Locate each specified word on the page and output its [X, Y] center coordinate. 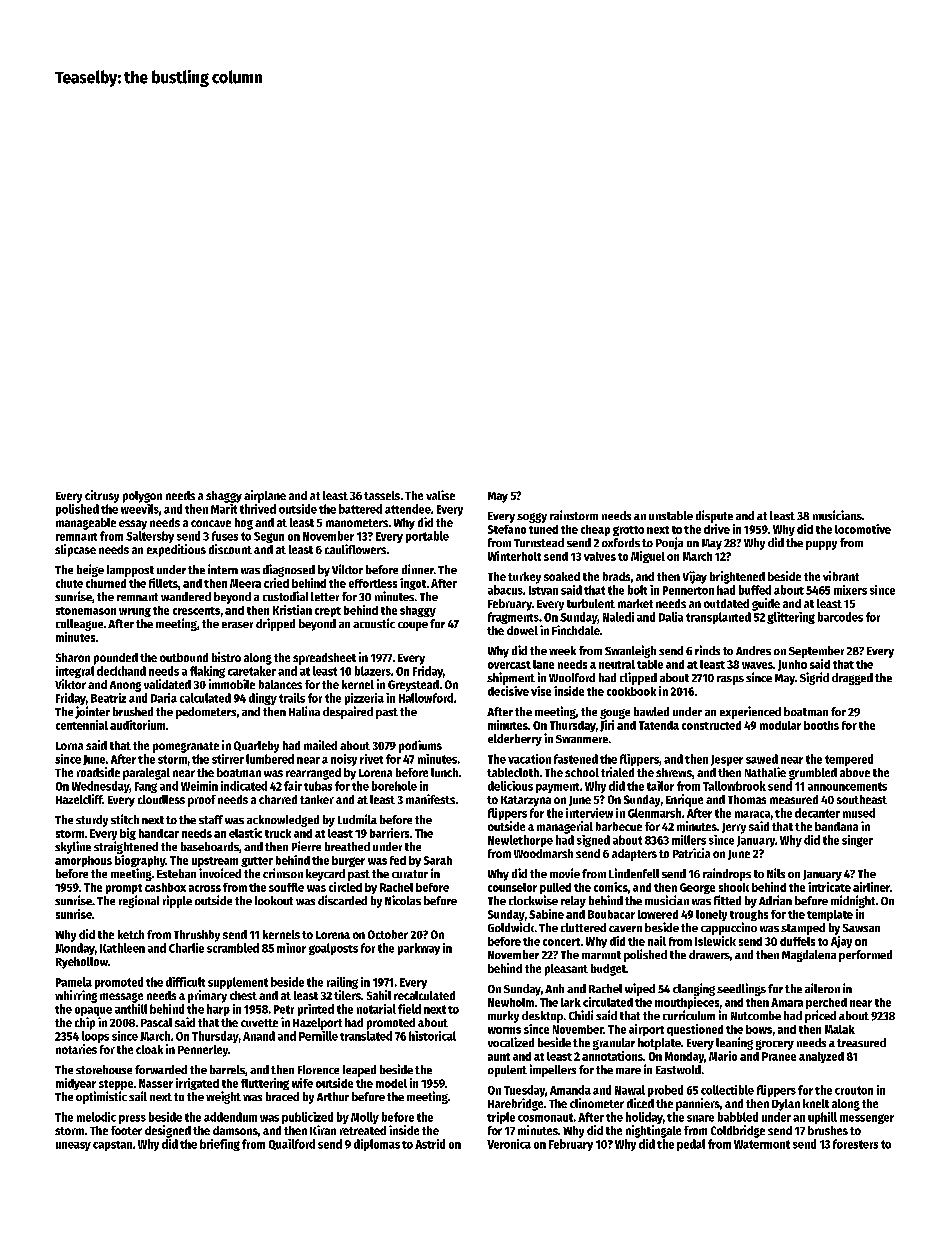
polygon [142, 497]
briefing [220, 1145]
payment [557, 788]
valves [600, 556]
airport [646, 1030]
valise [440, 495]
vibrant [841, 576]
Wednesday [100, 787]
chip [85, 1023]
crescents [196, 611]
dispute [714, 516]
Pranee [779, 1056]
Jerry [734, 828]
